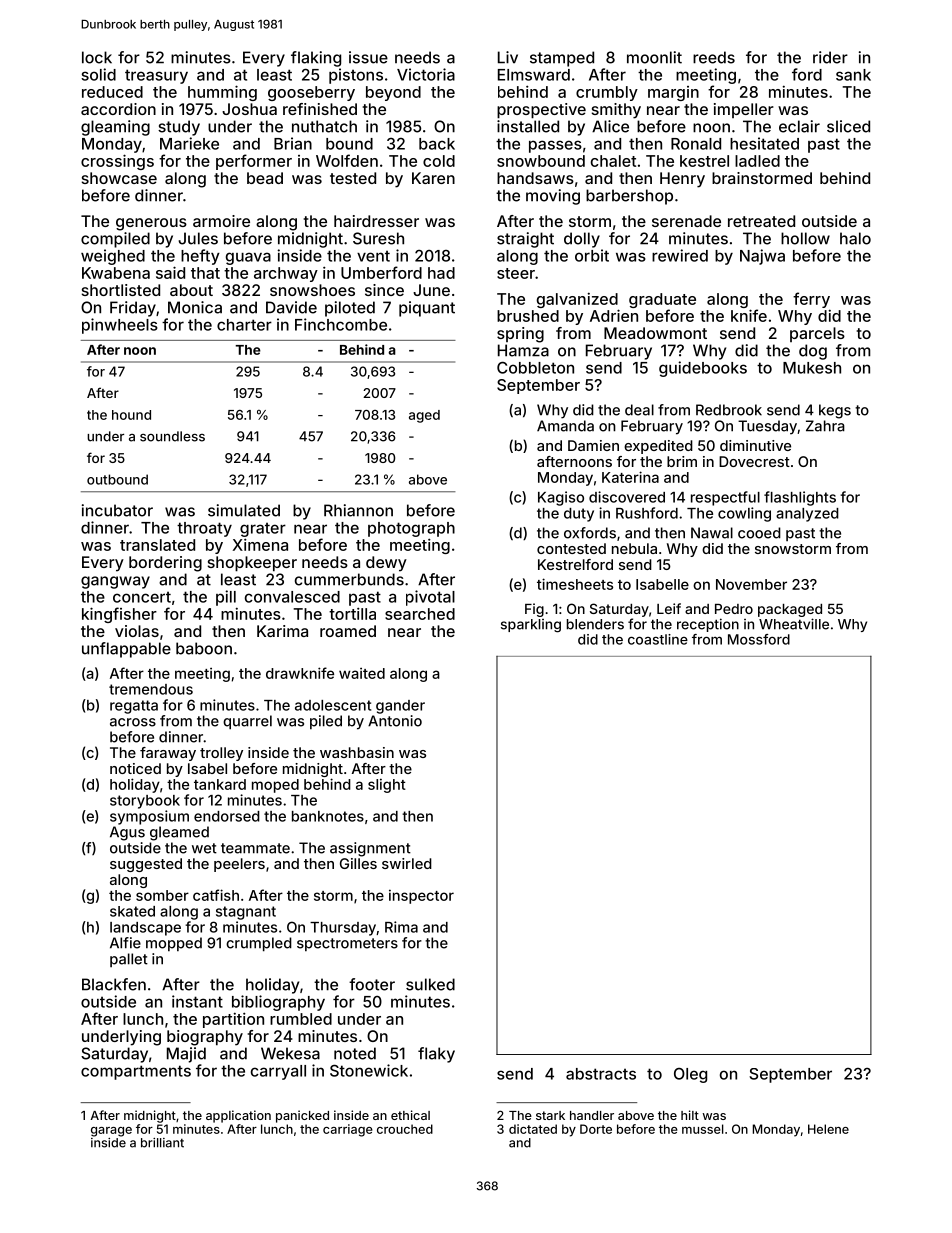 The height and width of the screenshot is (1233, 952). Describe the element at coordinates (131, 415) in the screenshot. I see `hound` at that location.
